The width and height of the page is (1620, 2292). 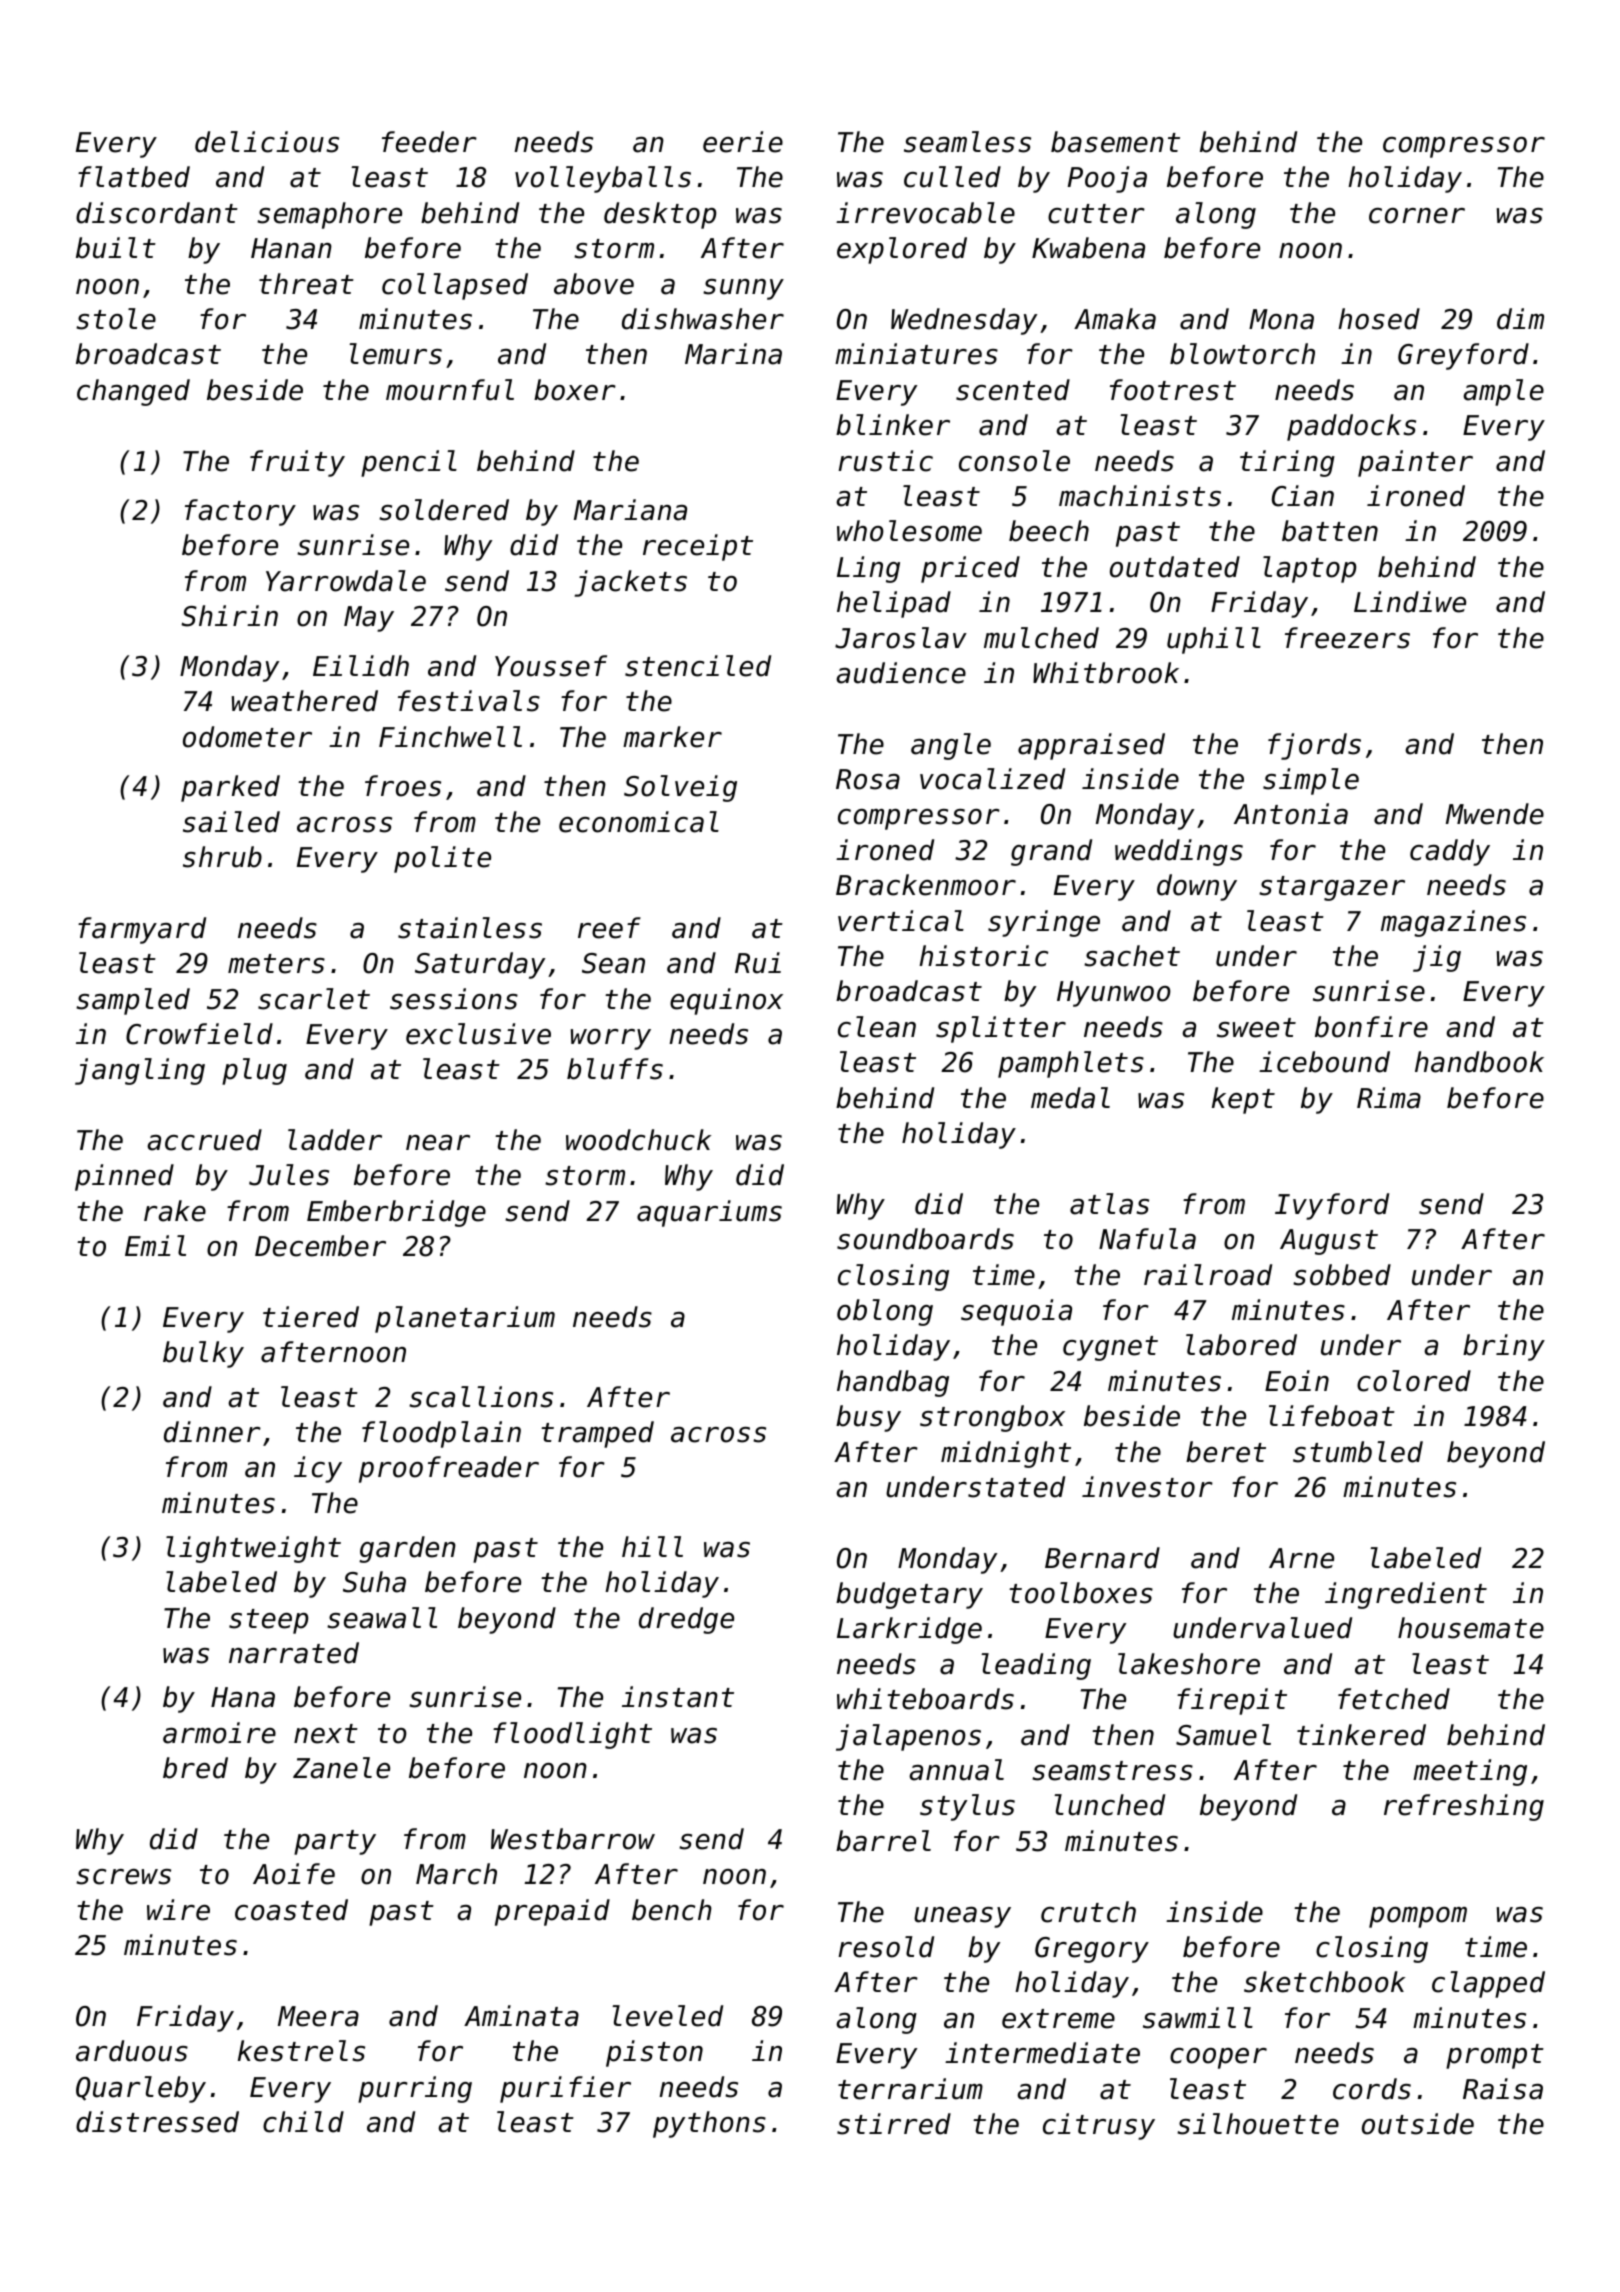 What do you see at coordinates (456, 1874) in the page?
I see `March` at bounding box center [456, 1874].
